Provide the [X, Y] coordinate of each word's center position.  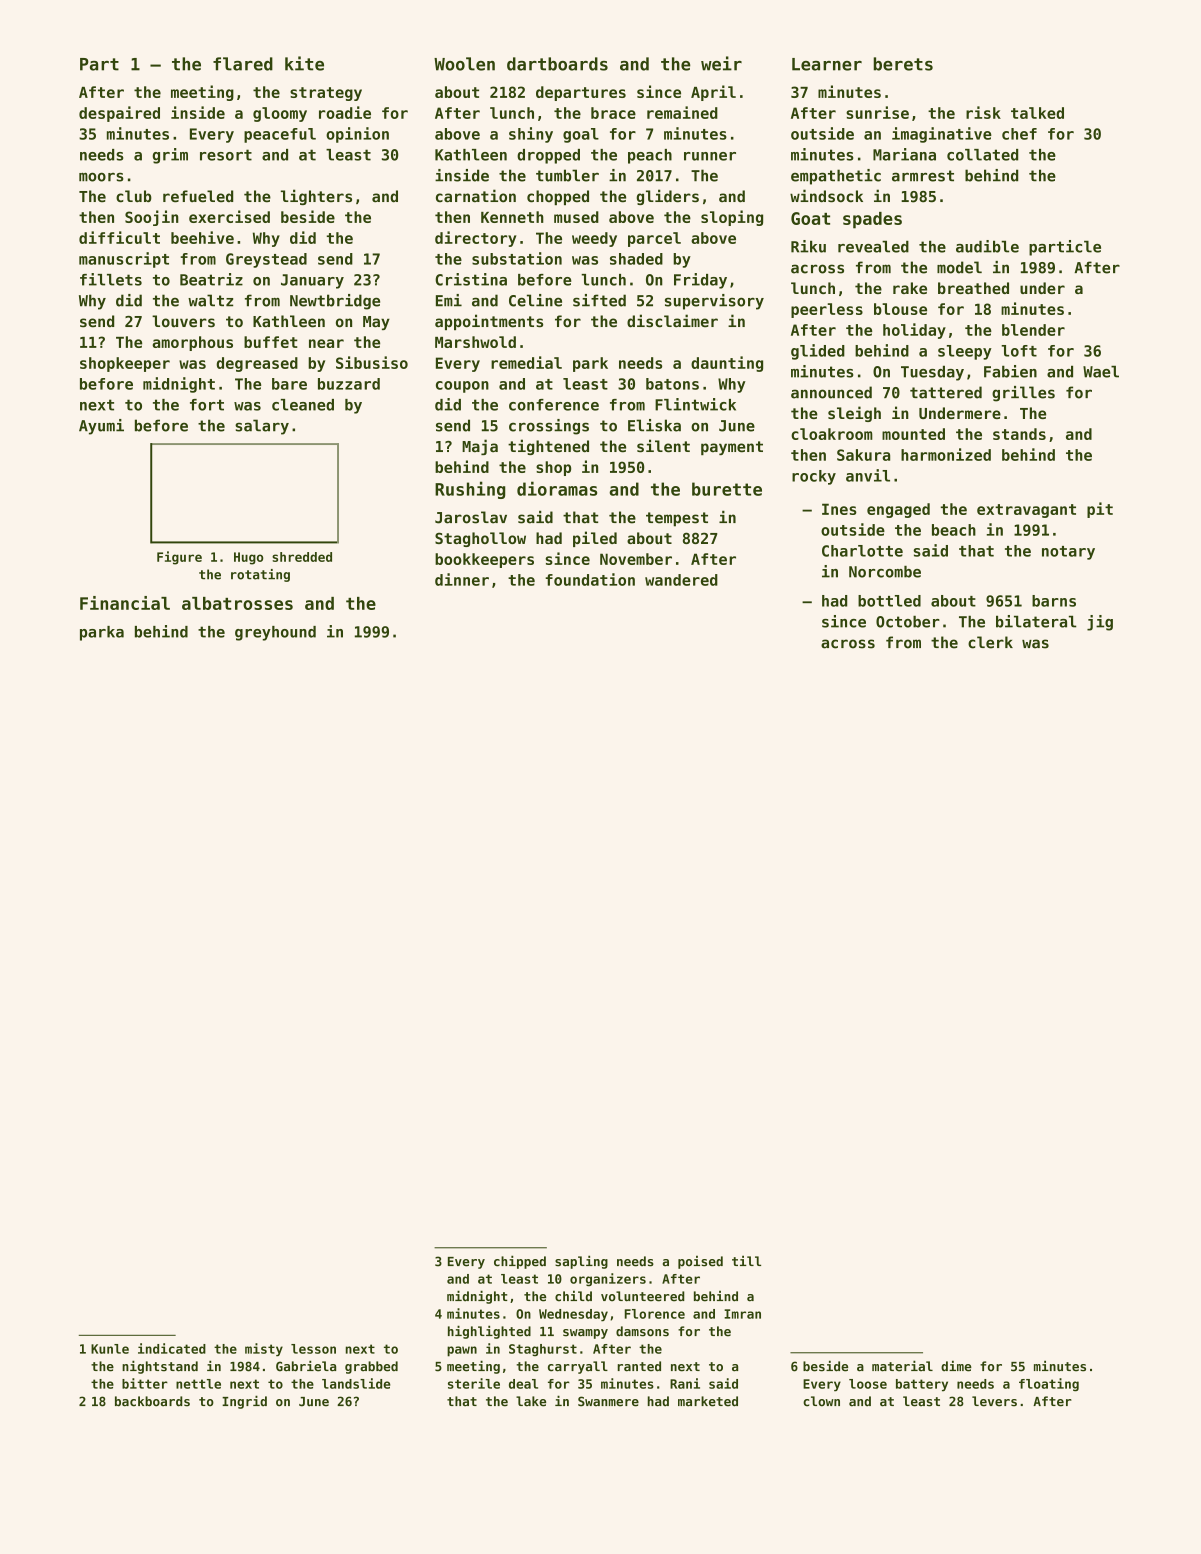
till [746, 1260]
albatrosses [237, 603]
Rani [685, 1383]
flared [243, 64]
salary [262, 427]
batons [672, 384]
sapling [581, 1262]
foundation [590, 579]
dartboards [557, 64]
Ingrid [244, 1402]
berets [903, 64]
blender [1033, 330]
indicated [172, 1348]
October [908, 622]
